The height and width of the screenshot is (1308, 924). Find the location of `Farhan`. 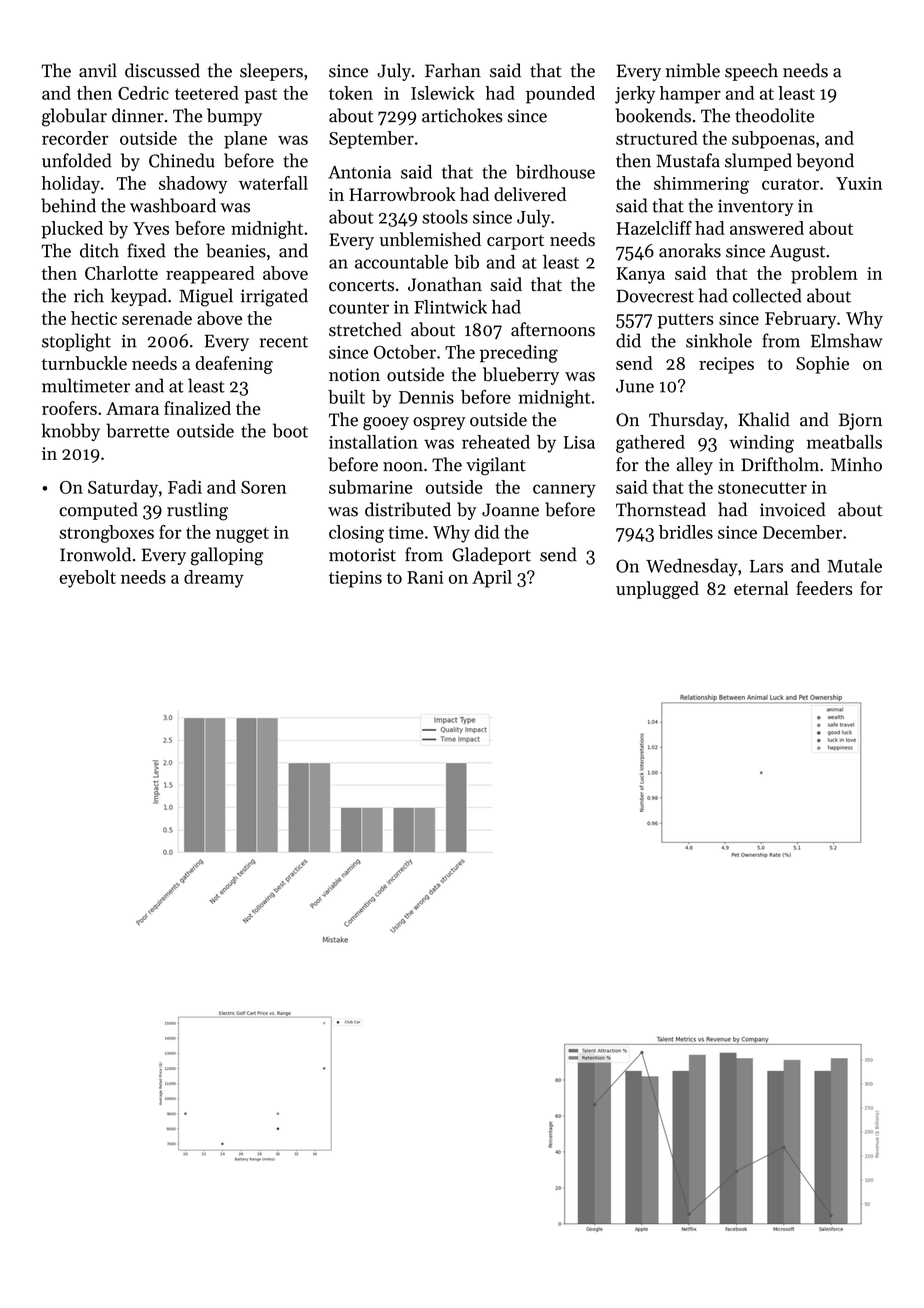

Farhan is located at coordinates (453, 70).
